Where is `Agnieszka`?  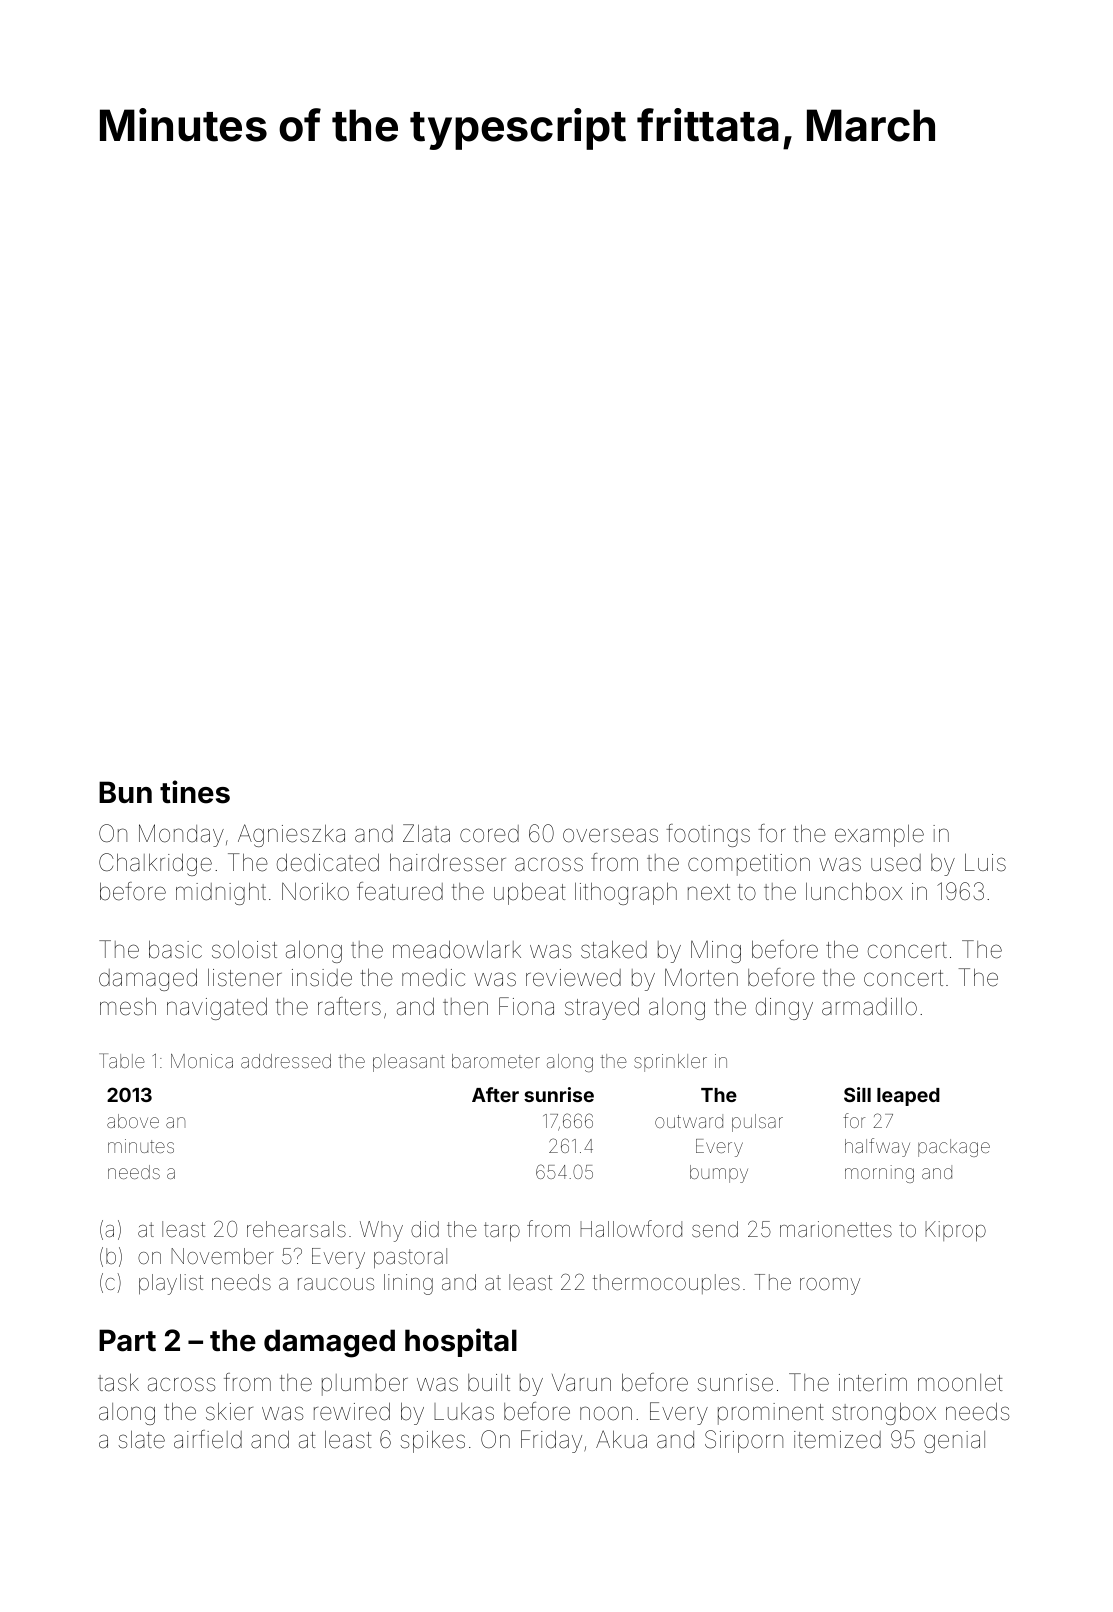 Agnieszka is located at coordinates (291, 835).
